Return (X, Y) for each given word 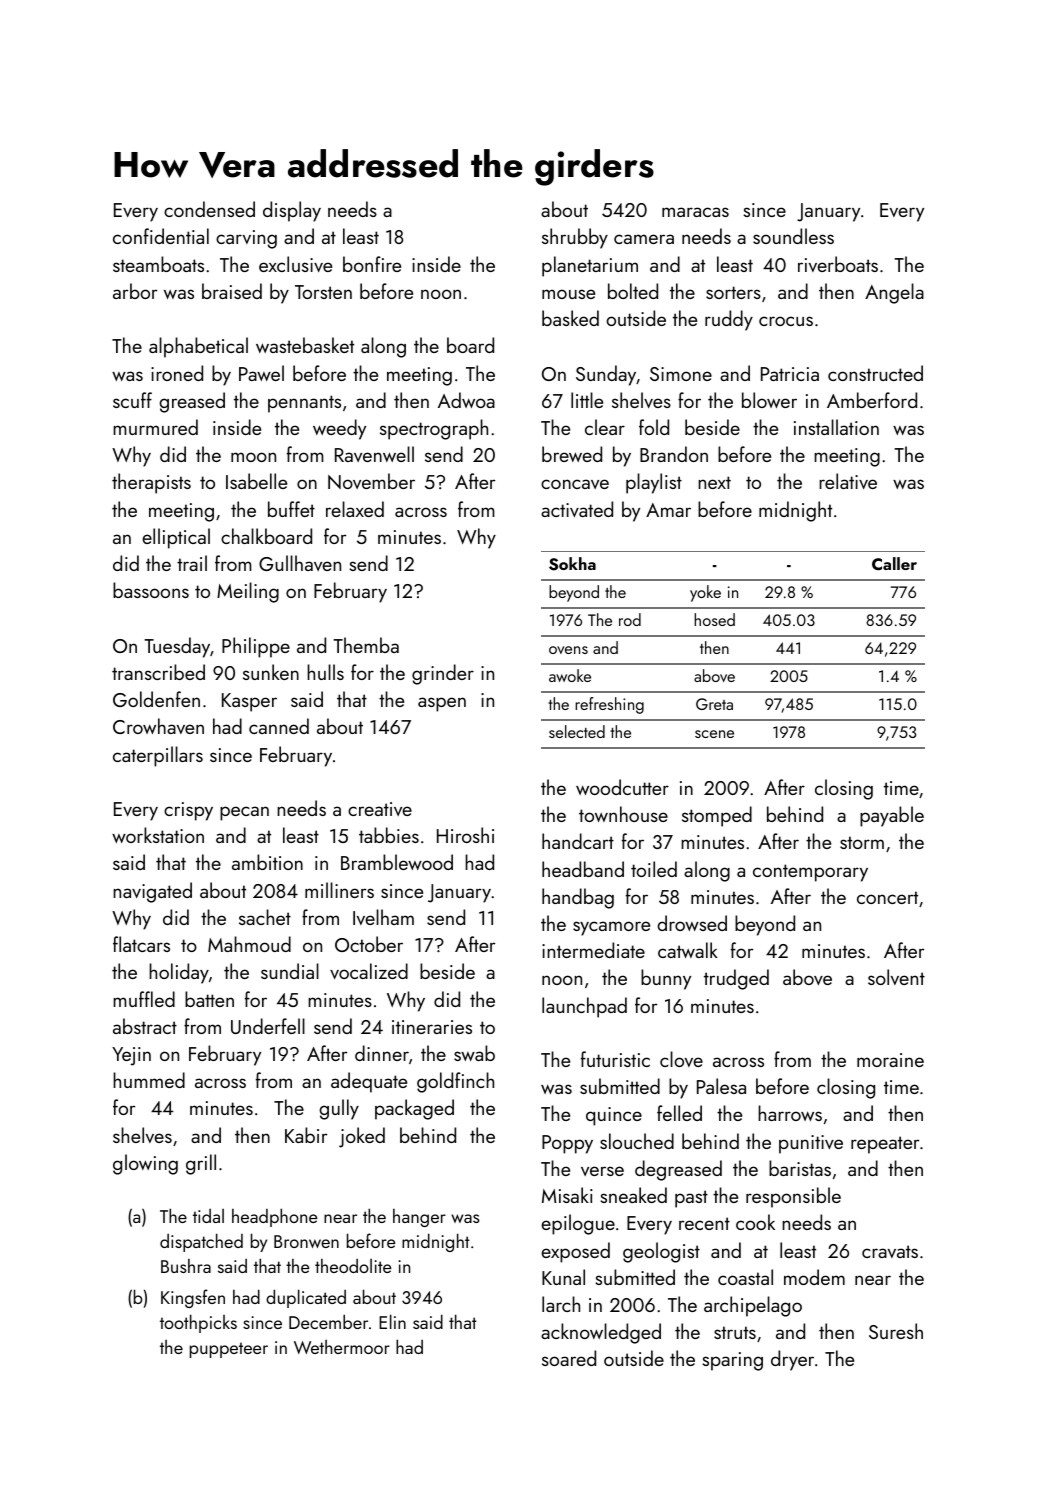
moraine (890, 1060)
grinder (443, 674)
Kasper (249, 702)
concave (575, 484)
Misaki (567, 1195)
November (371, 481)
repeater (885, 1145)
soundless (793, 236)
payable (892, 816)
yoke (705, 593)
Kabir (306, 1135)
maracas (695, 212)
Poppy (567, 1144)
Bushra (186, 1266)
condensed (209, 209)
